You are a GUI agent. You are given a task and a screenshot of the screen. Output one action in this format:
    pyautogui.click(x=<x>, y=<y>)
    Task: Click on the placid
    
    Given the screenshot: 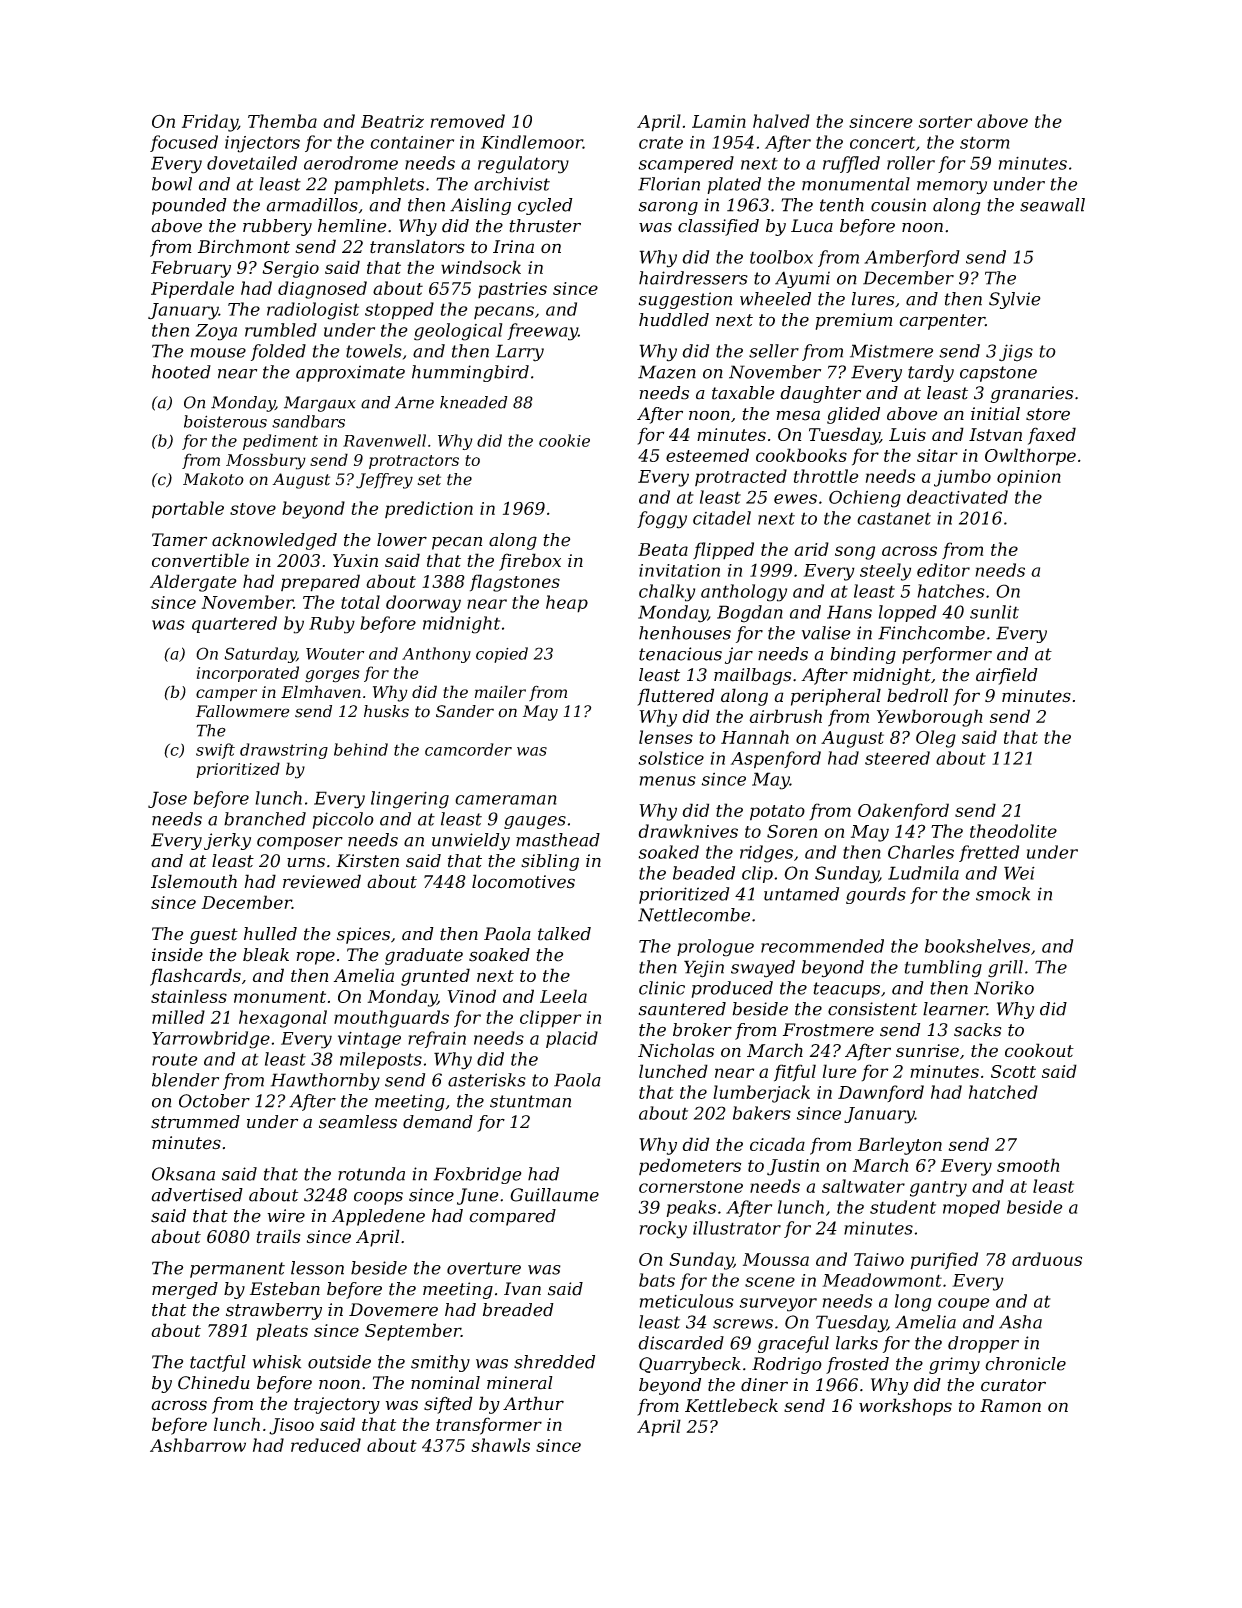 What is the action you would take?
    pyautogui.click(x=572, y=1039)
